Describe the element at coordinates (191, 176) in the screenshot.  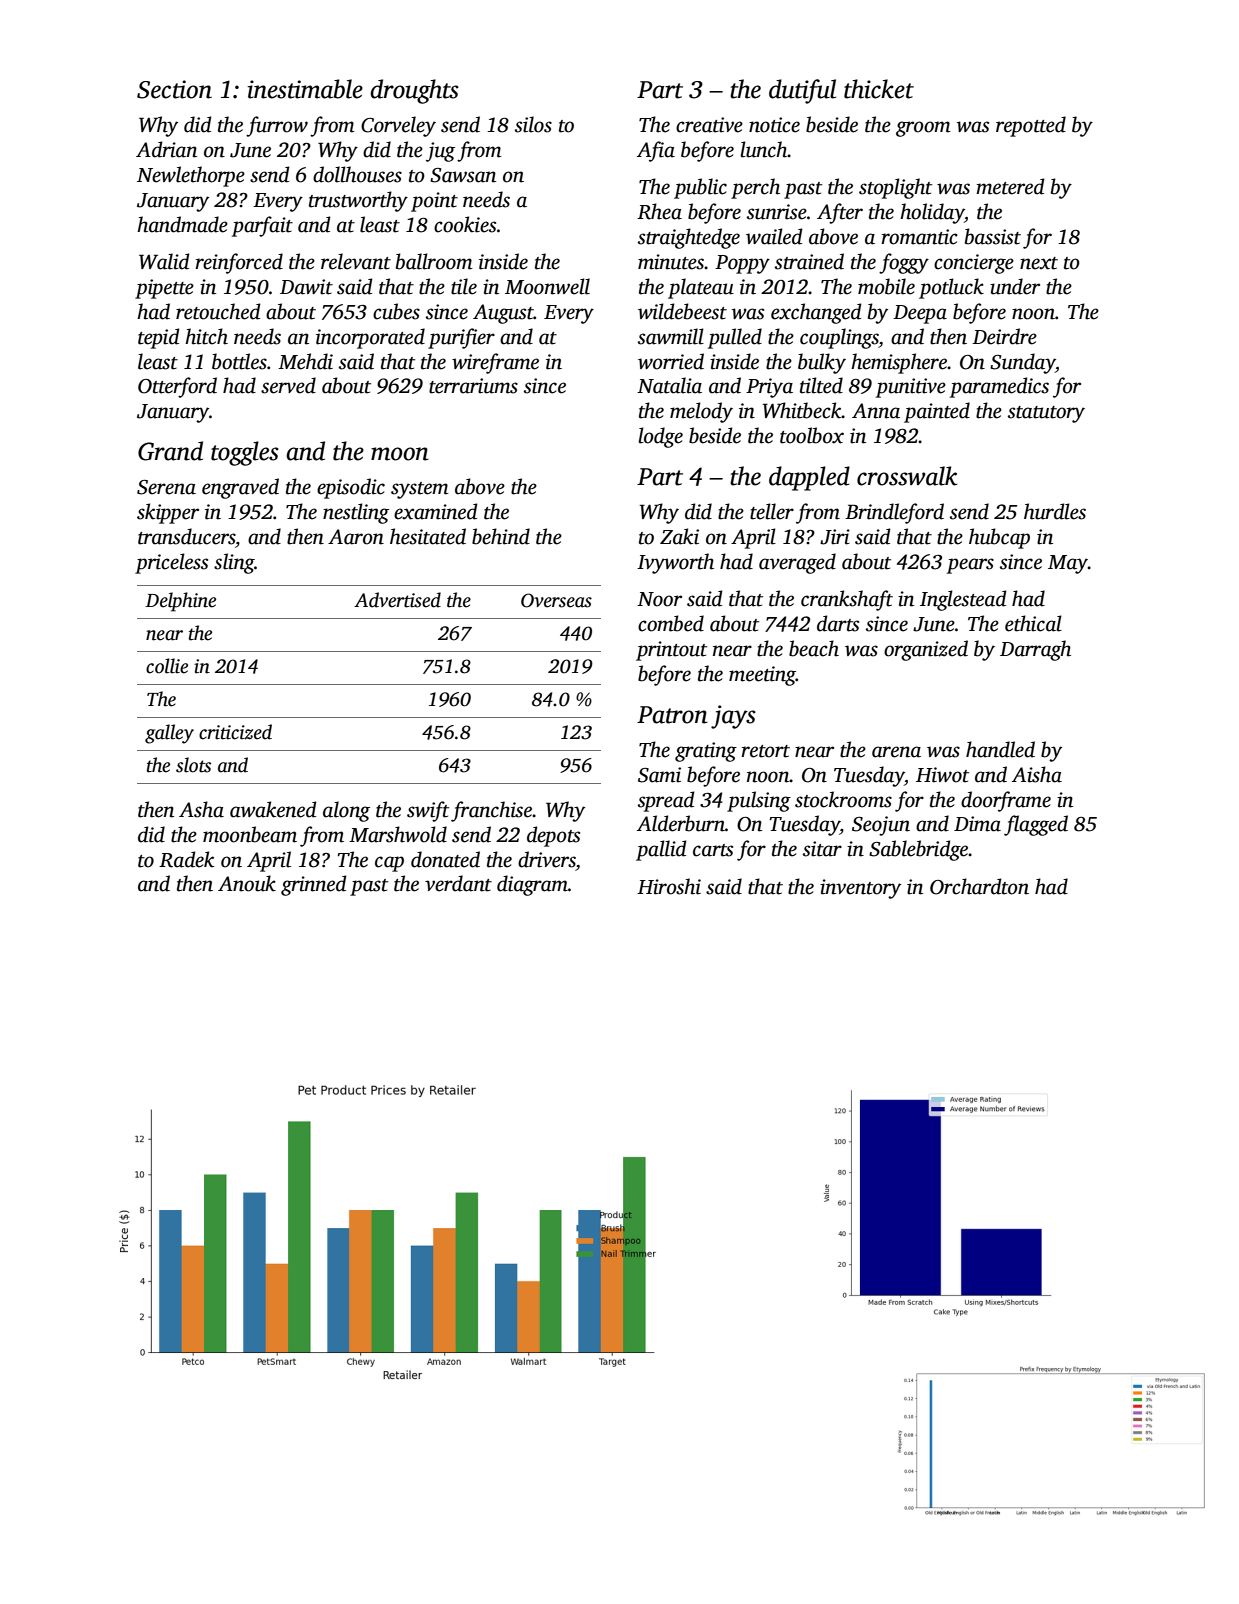
I see `Newlethorpe` at that location.
